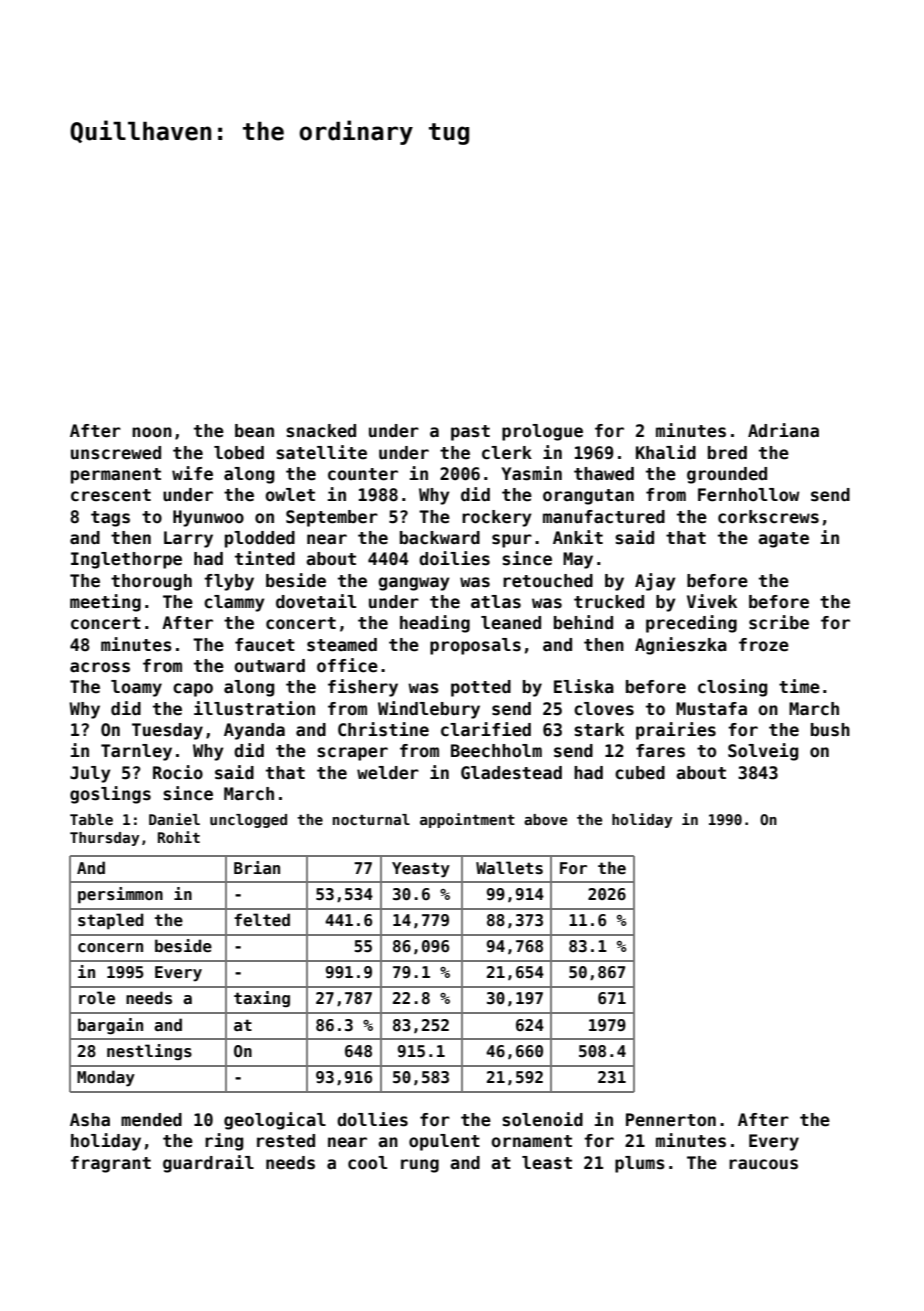 The height and width of the screenshot is (1311, 924). I want to click on doilies, so click(454, 558).
